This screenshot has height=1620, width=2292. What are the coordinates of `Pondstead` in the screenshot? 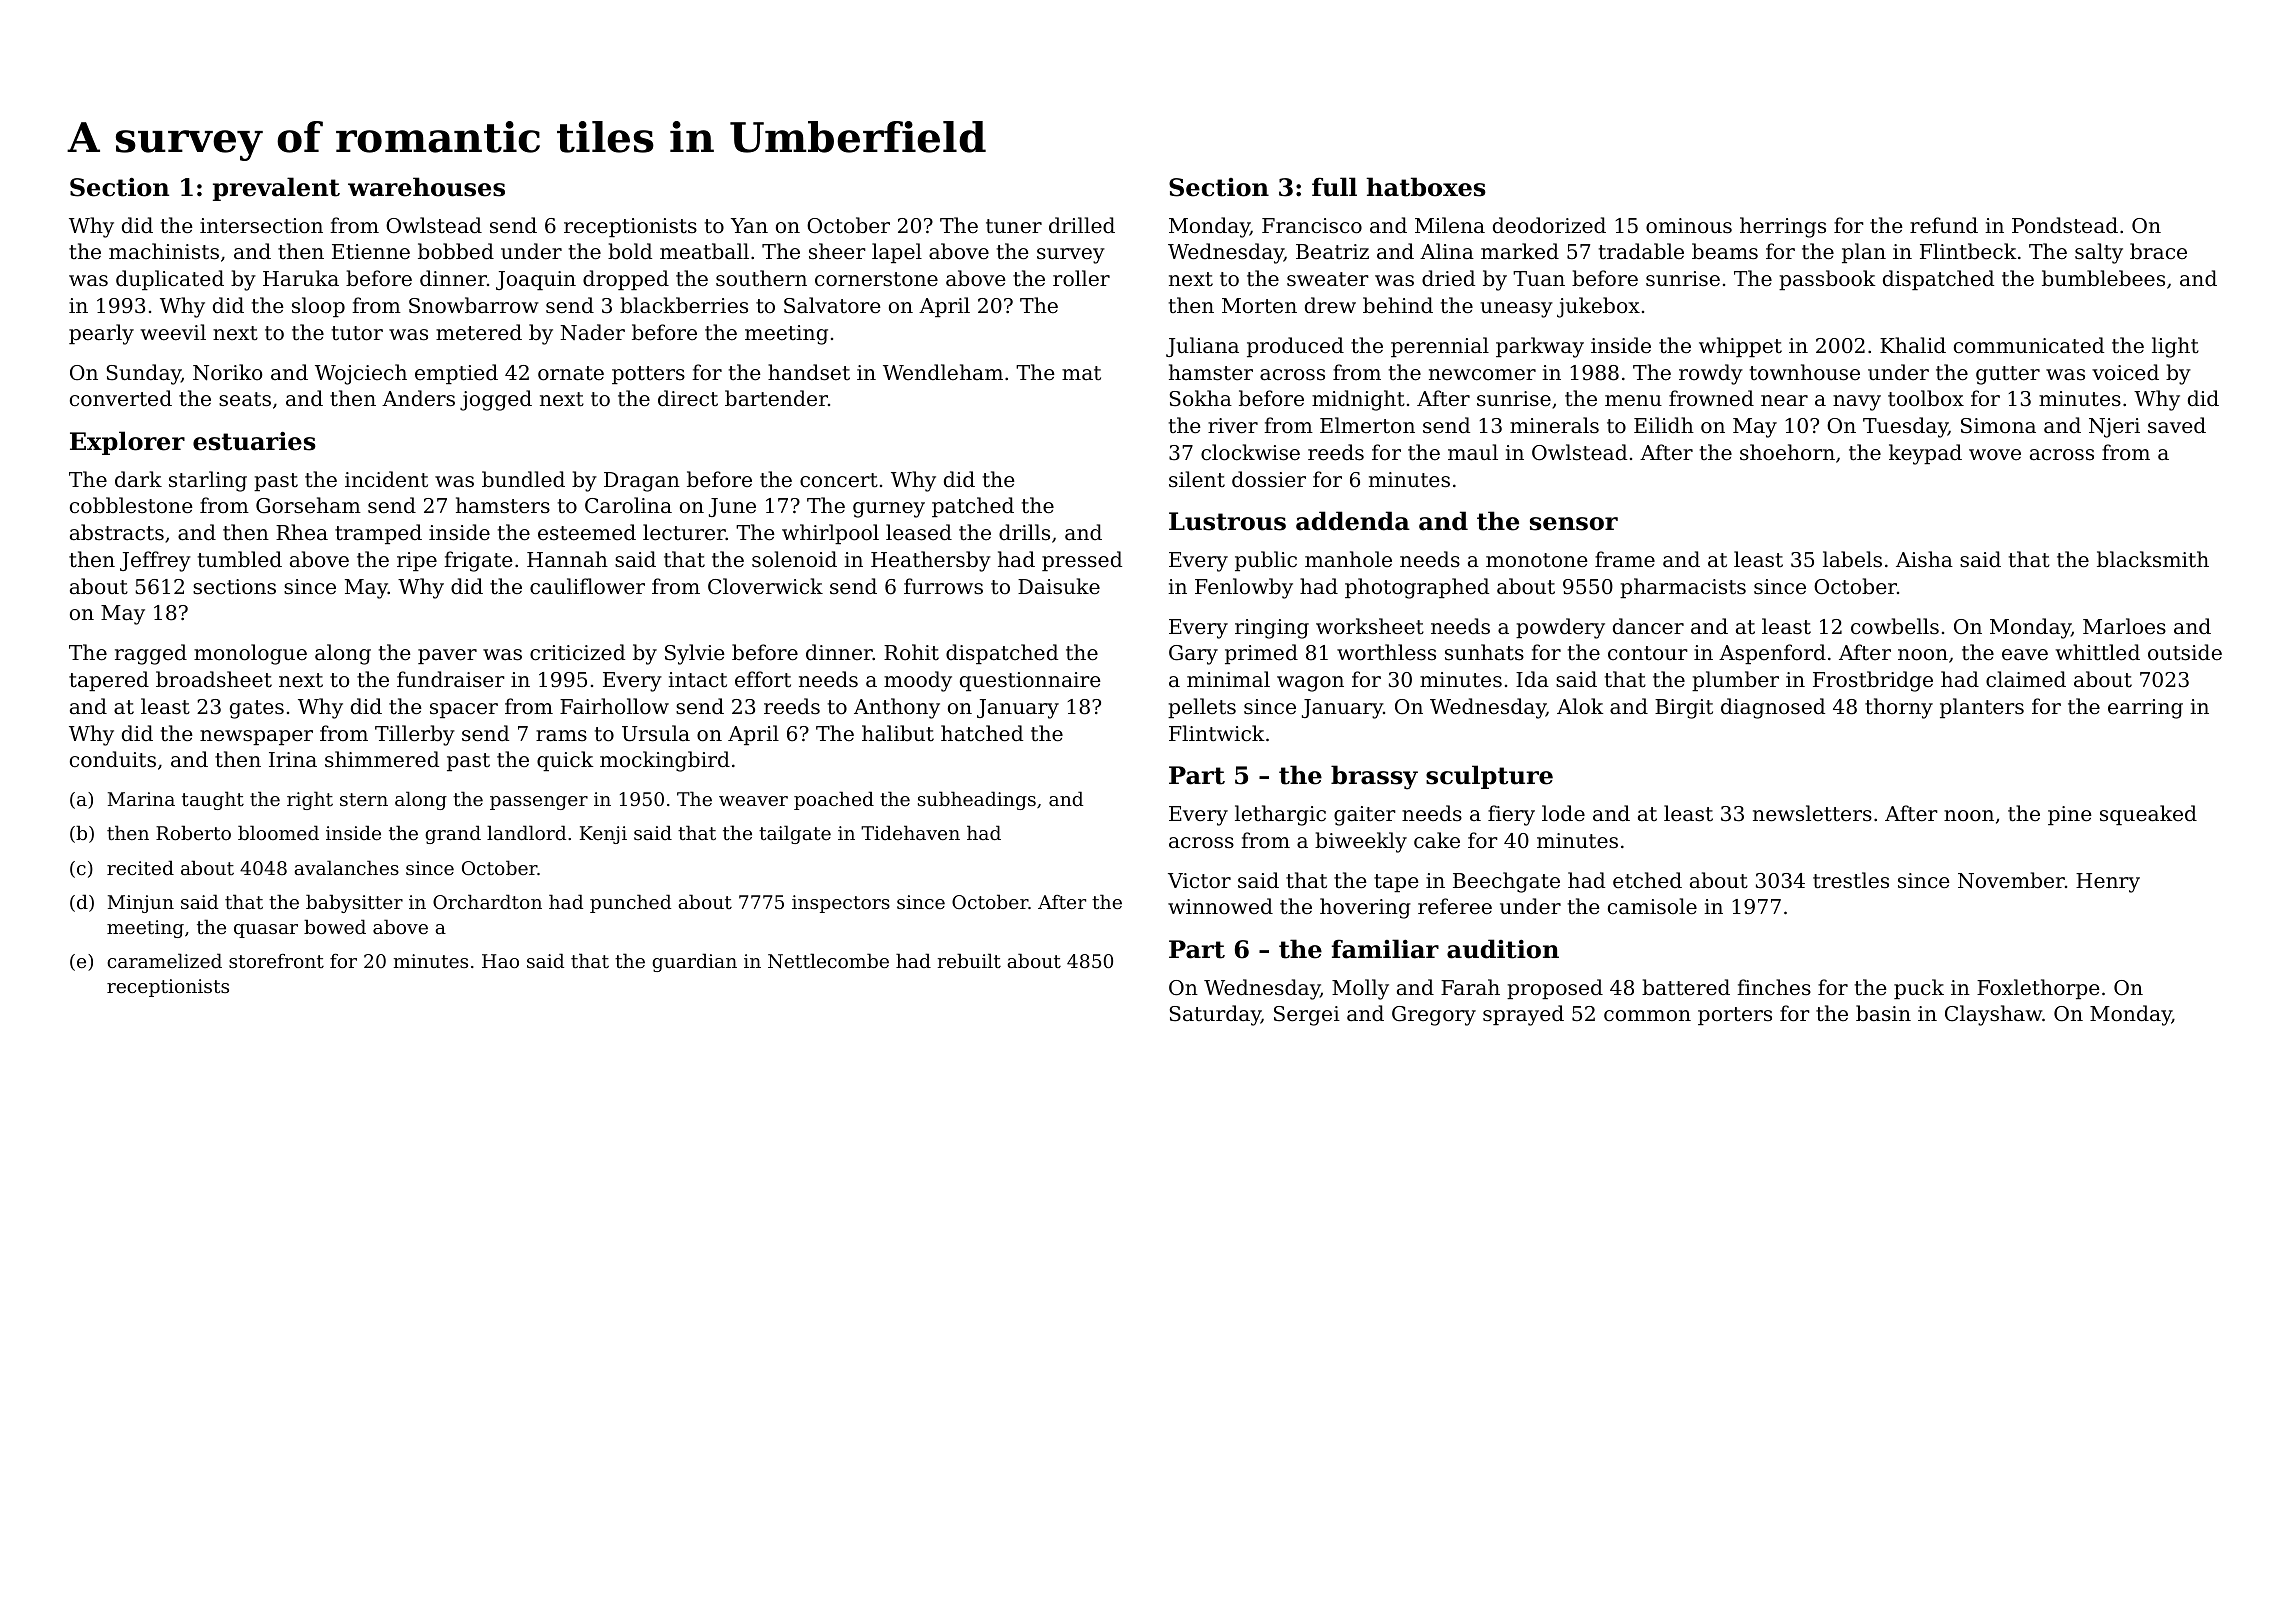 It's located at (2065, 225).
